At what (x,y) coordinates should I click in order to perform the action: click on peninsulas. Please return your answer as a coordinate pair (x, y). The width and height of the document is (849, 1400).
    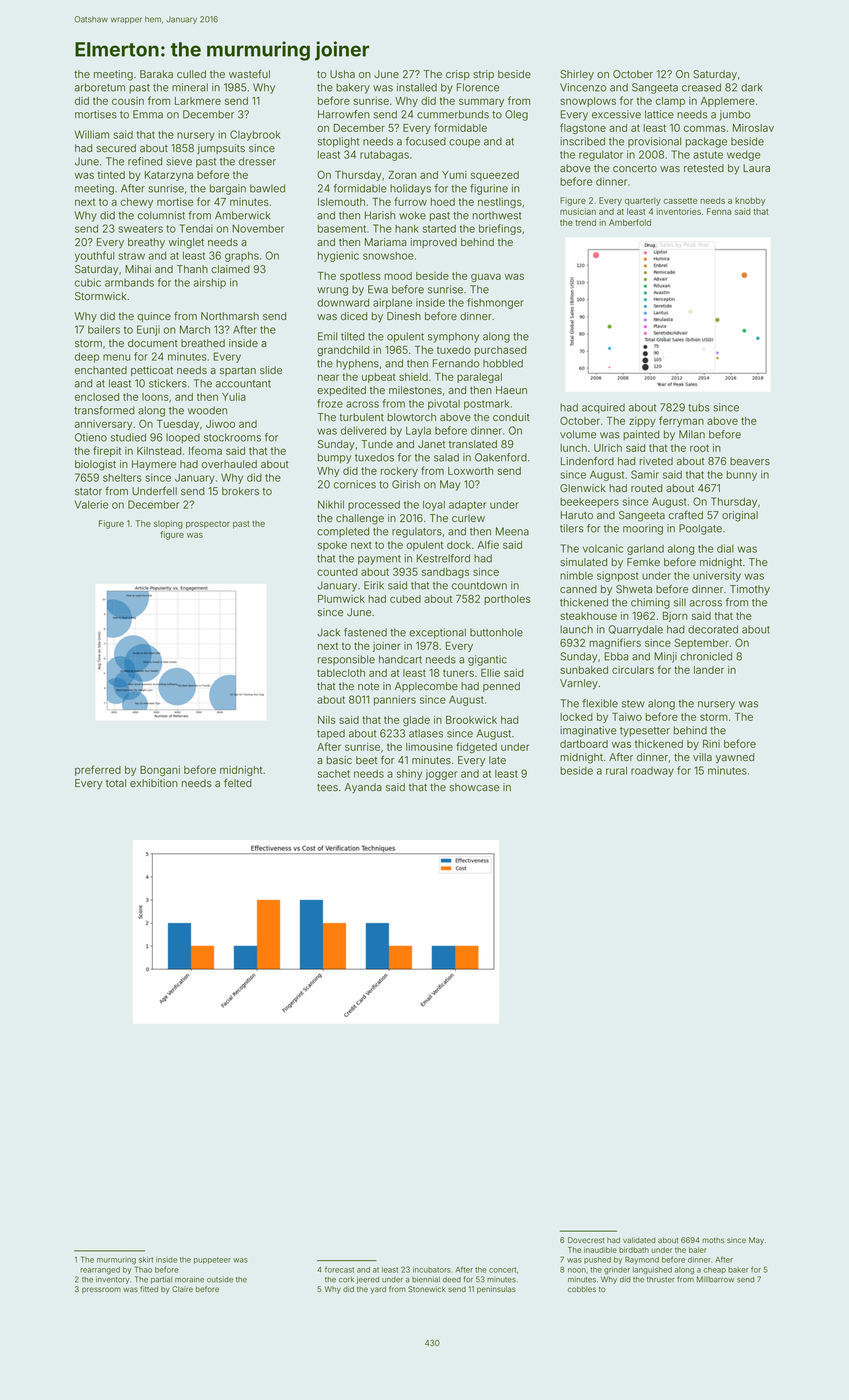
    Looking at the image, I should click on (496, 1290).
